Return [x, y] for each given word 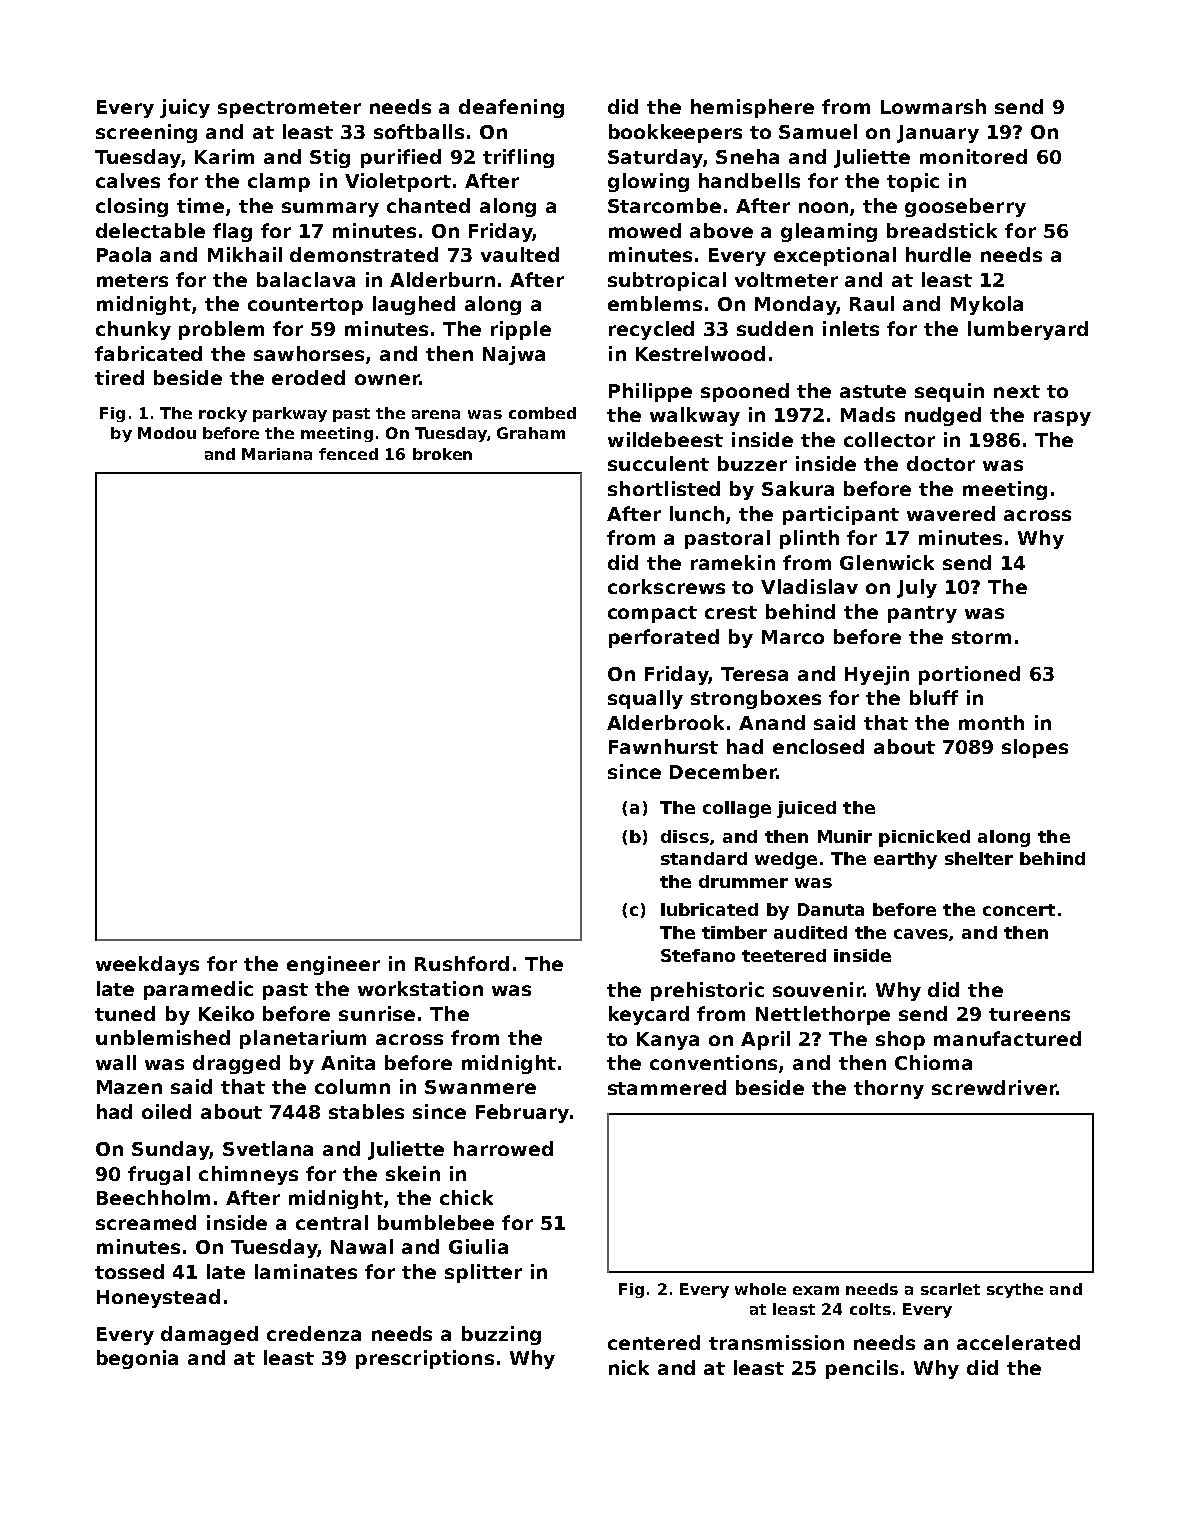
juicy [185, 108]
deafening [511, 108]
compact [652, 614]
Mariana [277, 454]
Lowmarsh [933, 106]
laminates [306, 1271]
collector [889, 439]
